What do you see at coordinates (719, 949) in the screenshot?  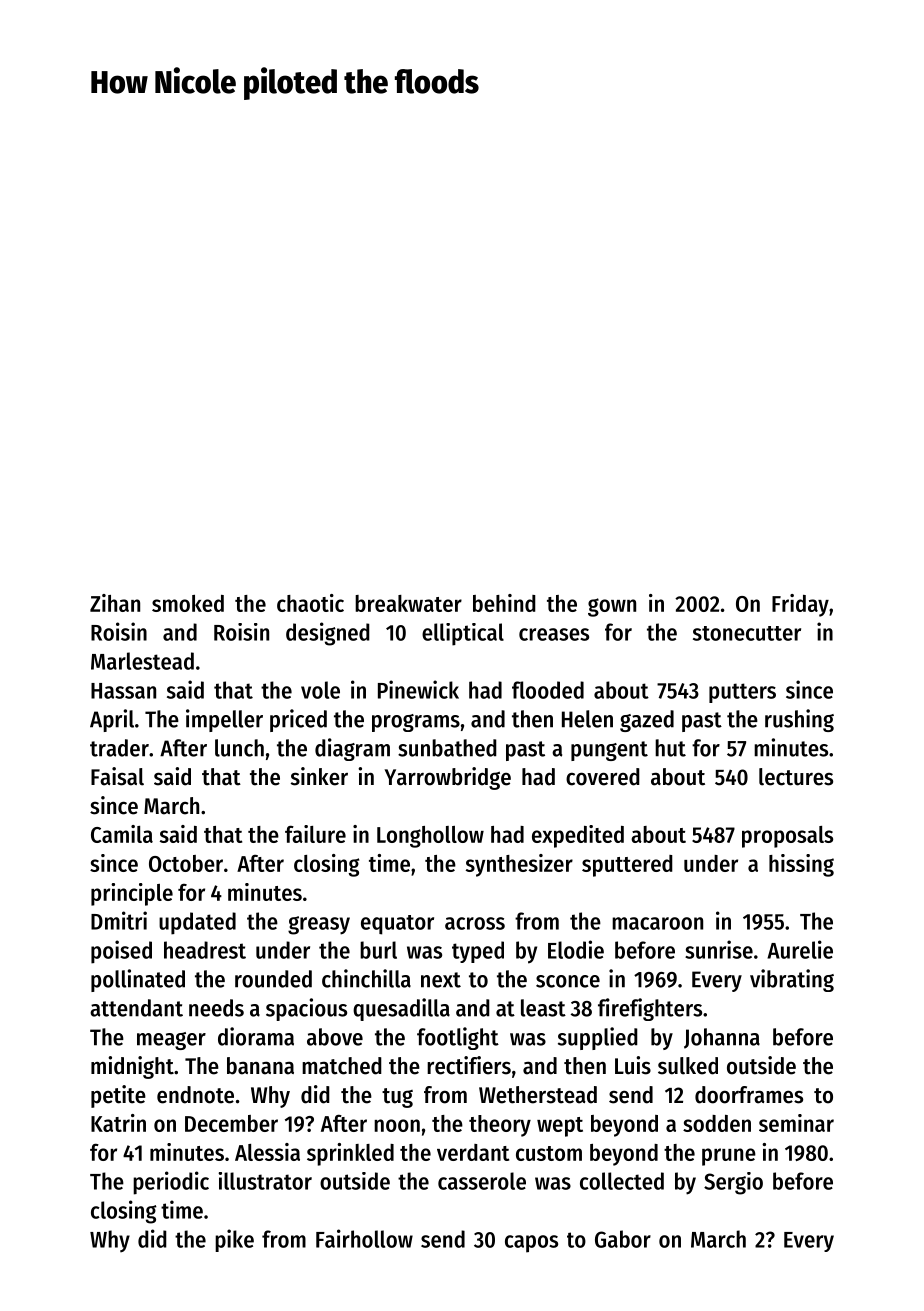 I see `sunrise` at bounding box center [719, 949].
